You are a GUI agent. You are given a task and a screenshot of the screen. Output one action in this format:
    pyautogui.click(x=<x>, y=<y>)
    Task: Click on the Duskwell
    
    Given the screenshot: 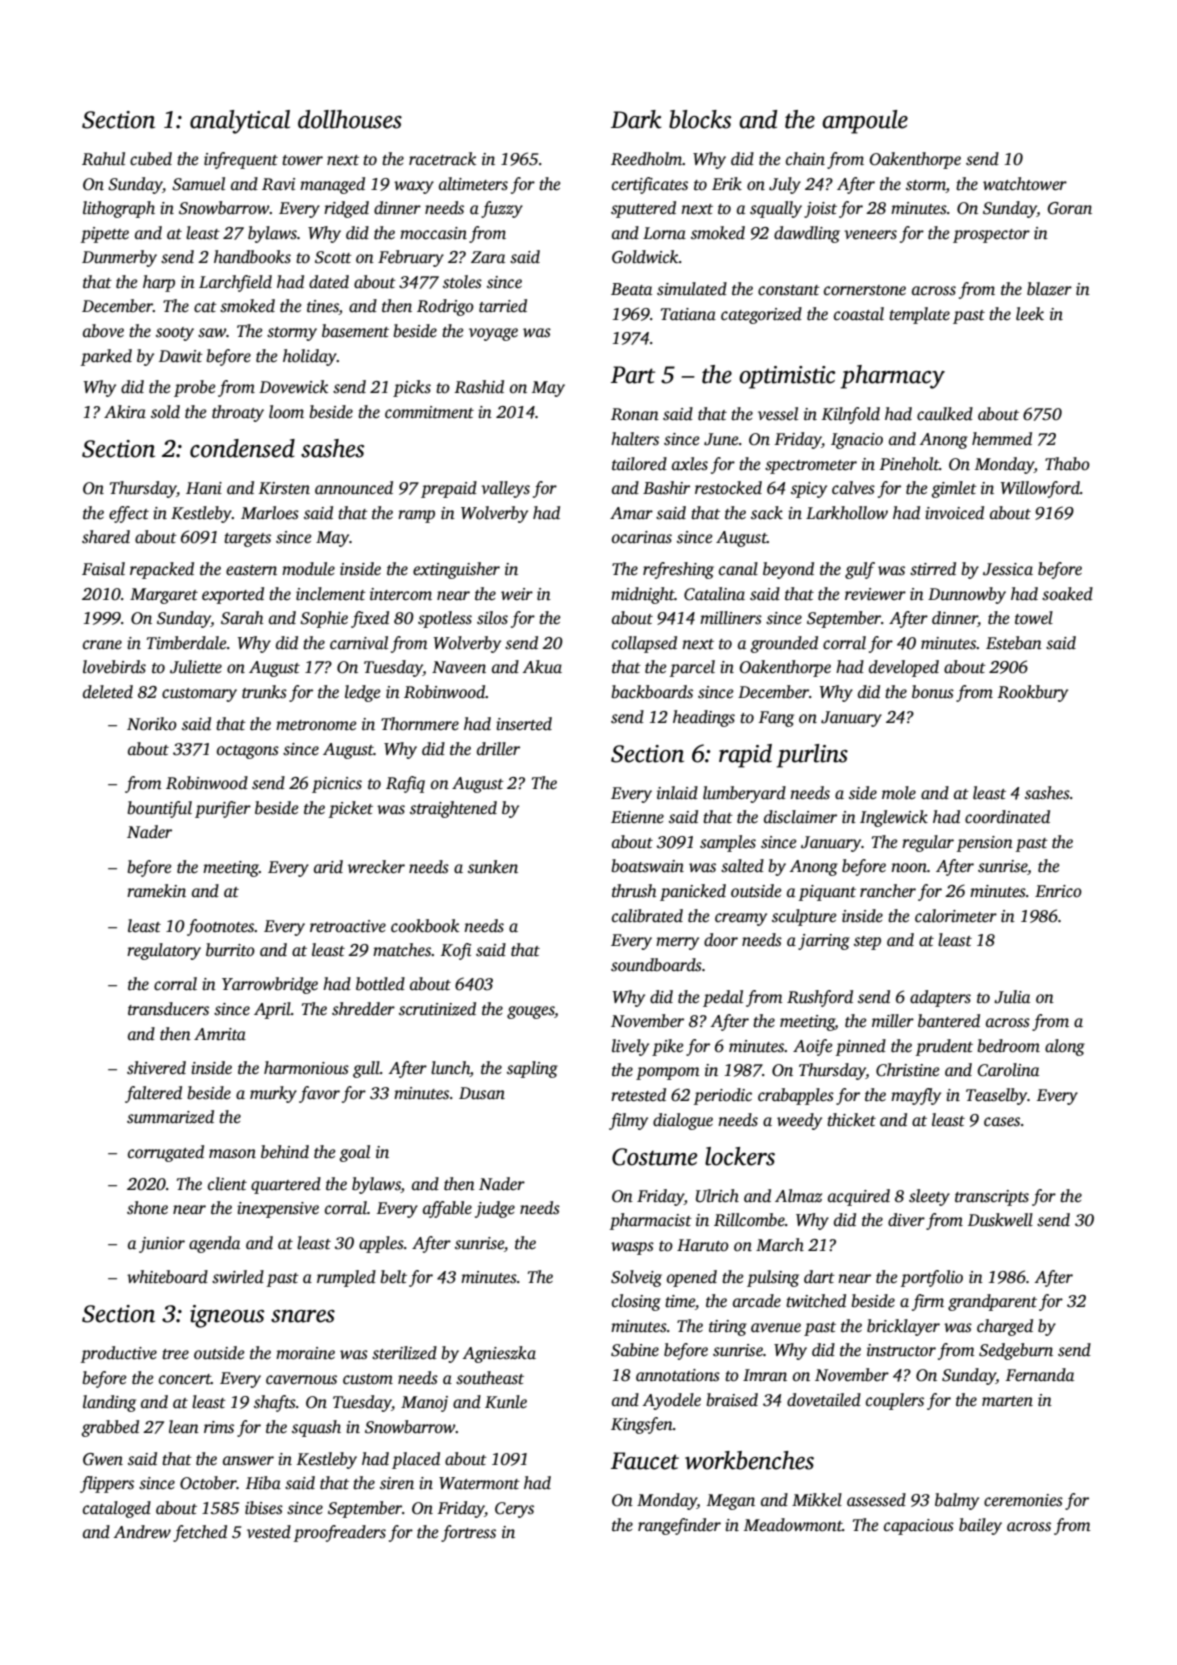 What is the action you would take?
    pyautogui.click(x=1000, y=1220)
